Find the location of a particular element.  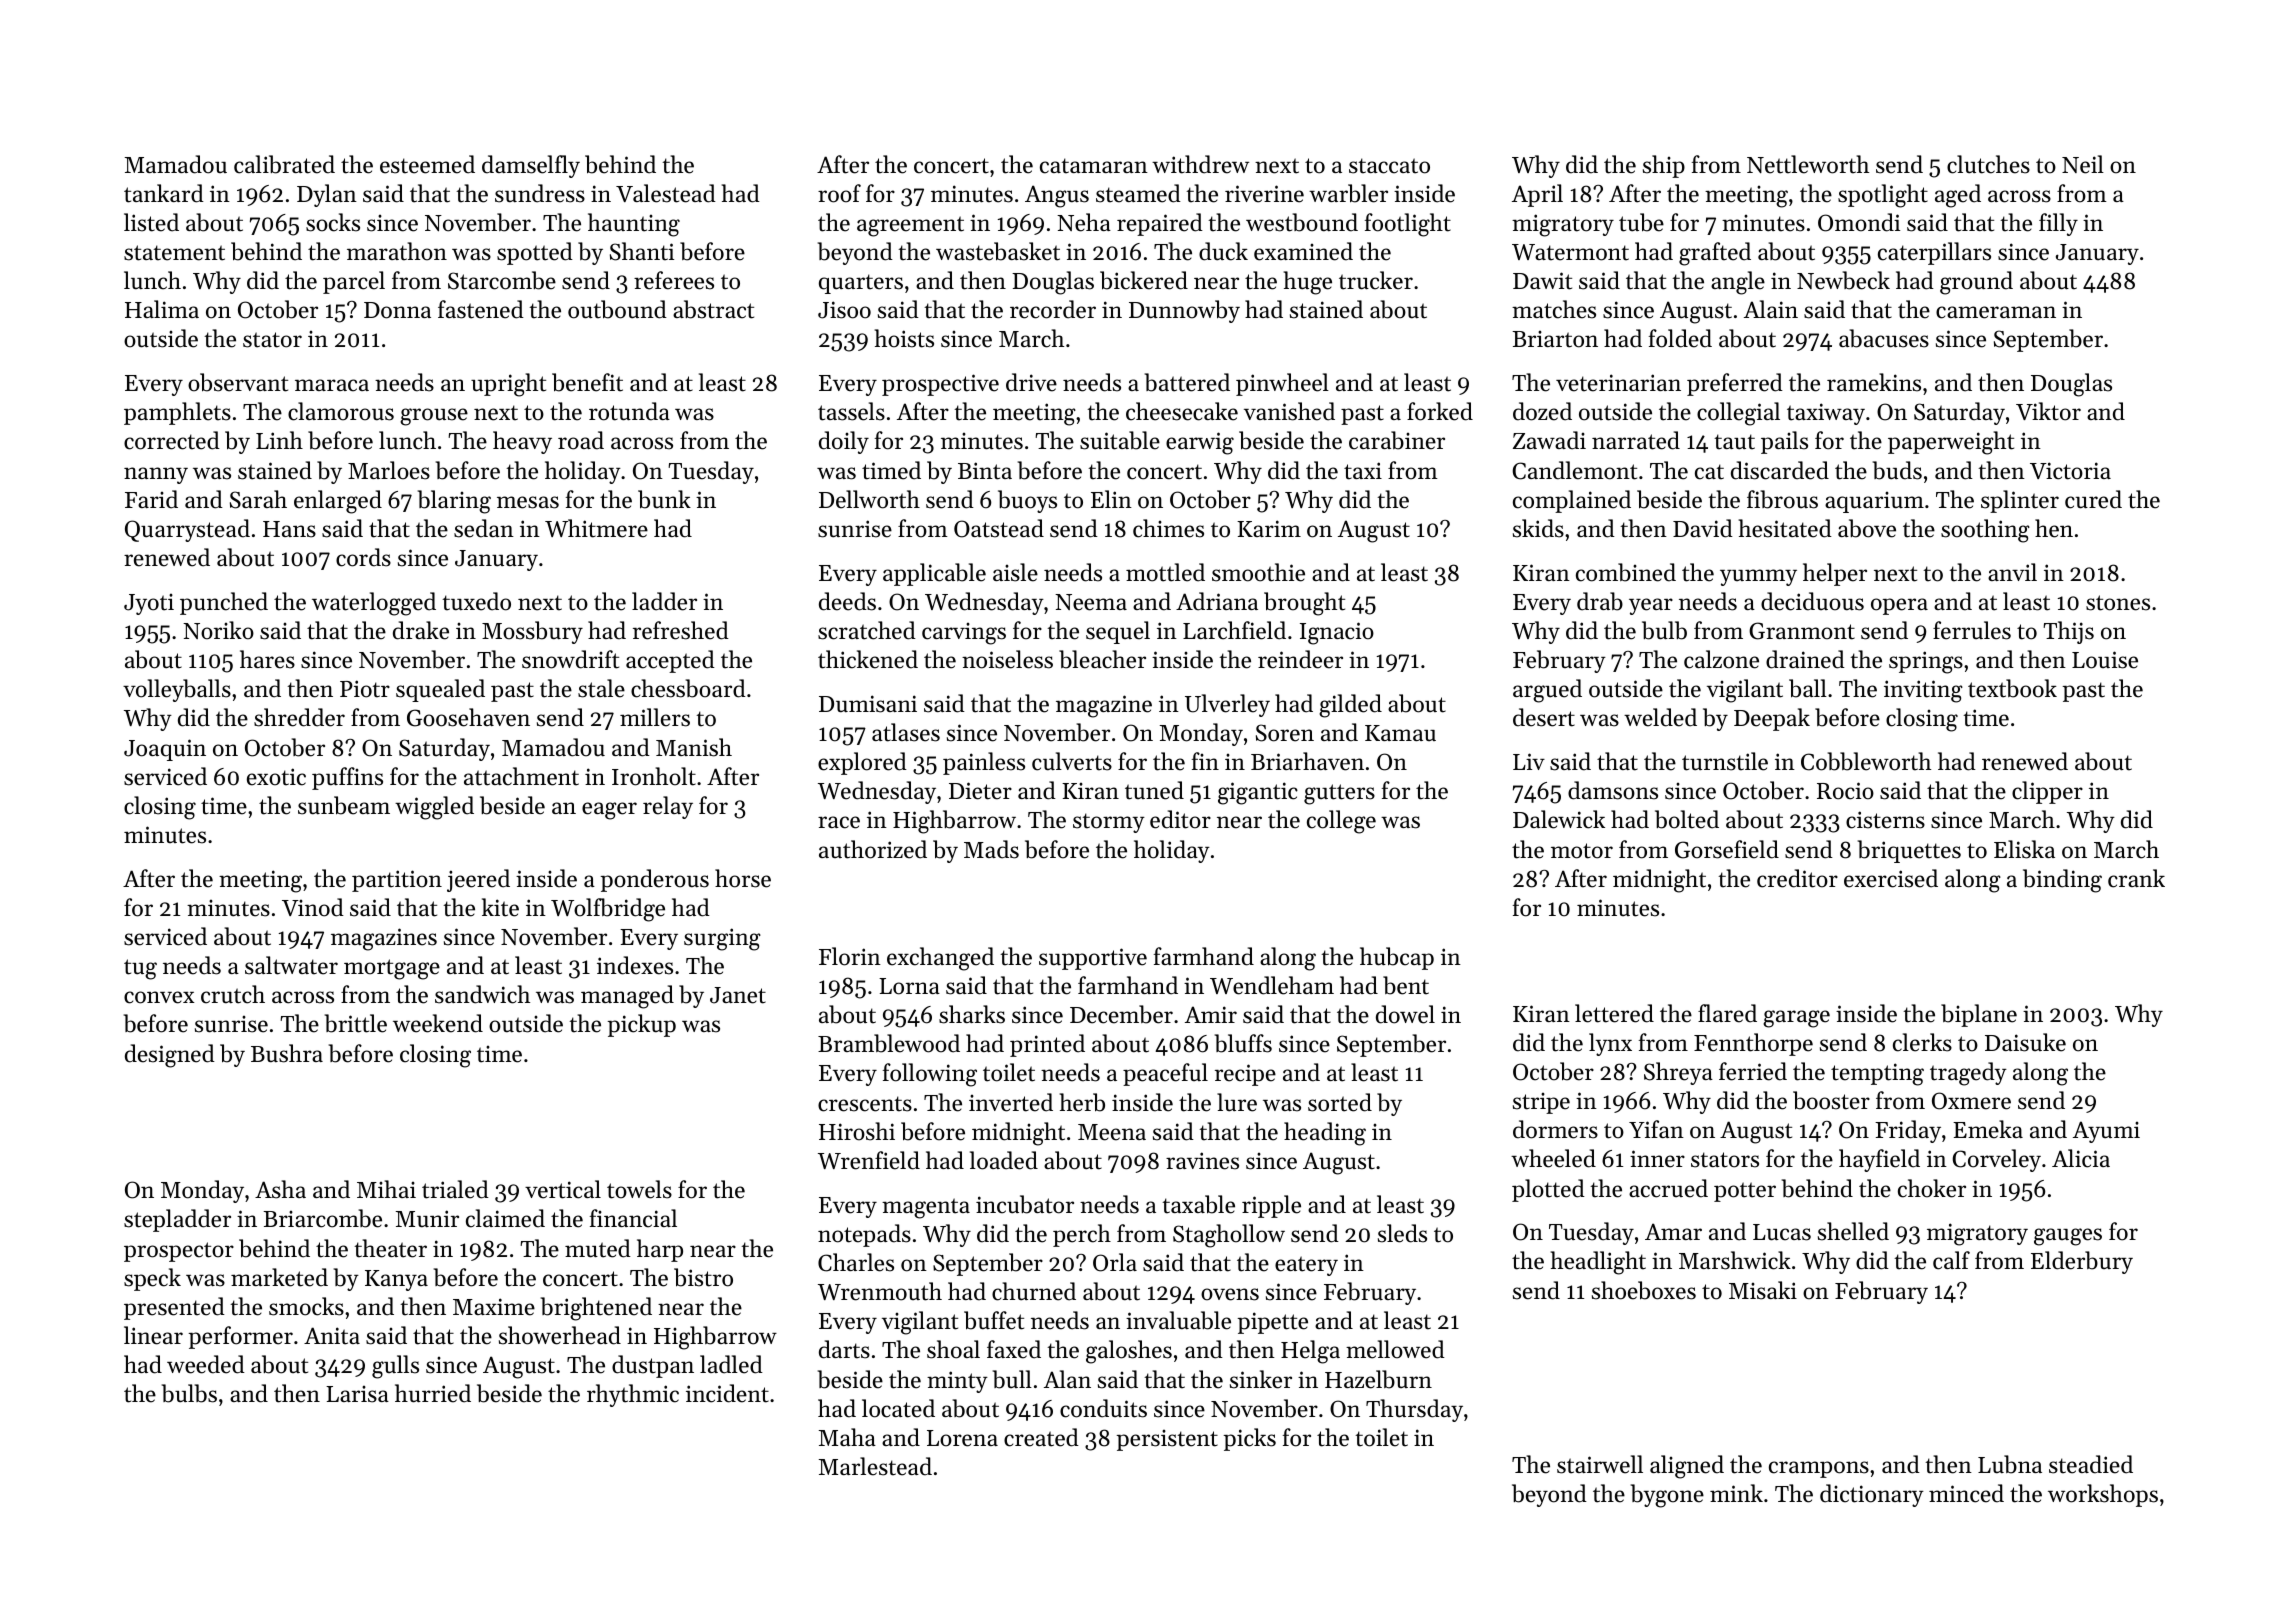

staccato is located at coordinates (1389, 166).
